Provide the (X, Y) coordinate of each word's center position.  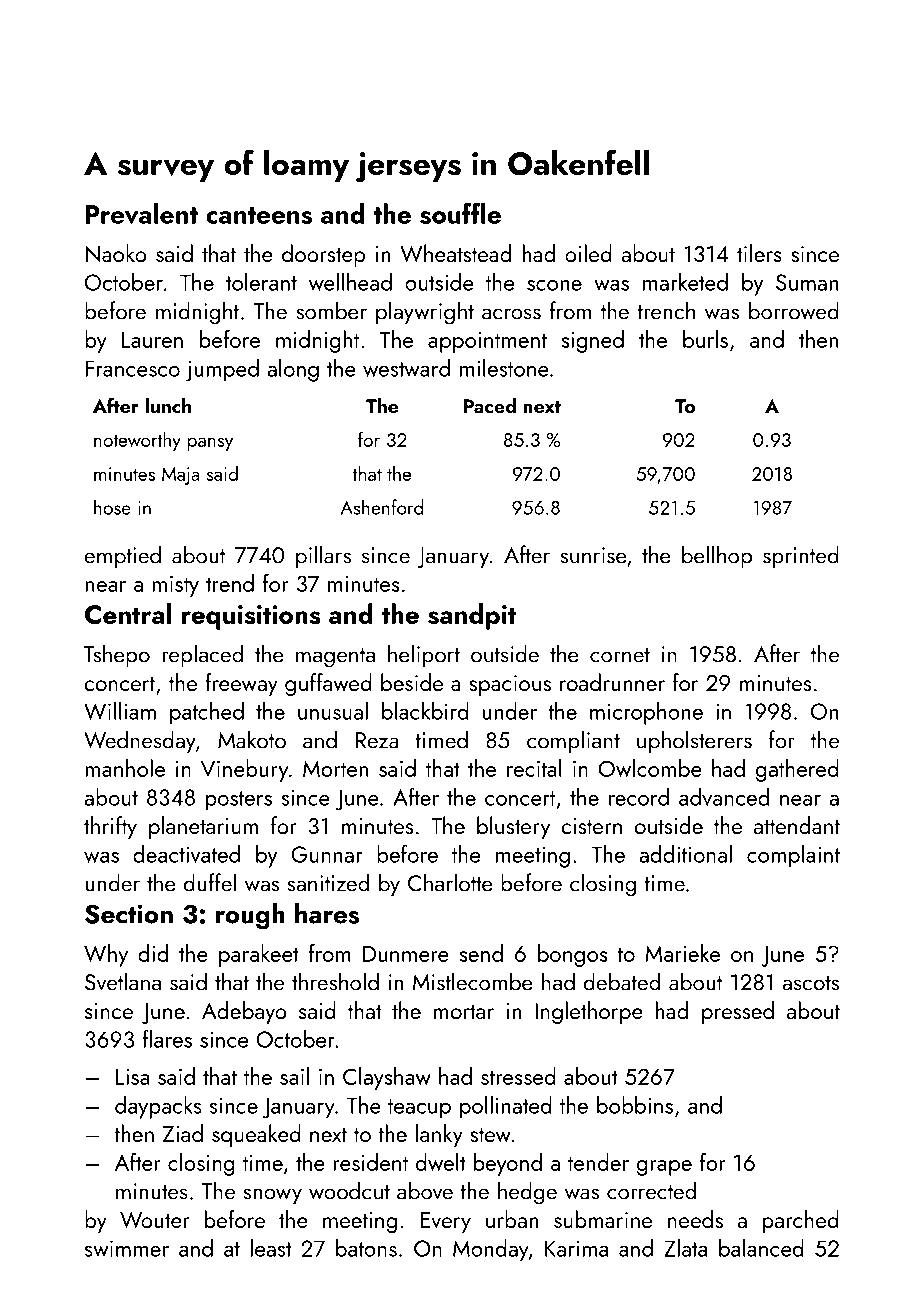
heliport (424, 655)
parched (801, 1221)
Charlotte (450, 882)
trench (666, 310)
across (511, 314)
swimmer (127, 1248)
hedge (527, 1193)
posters (239, 800)
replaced (202, 656)
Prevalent (142, 214)
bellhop (717, 557)
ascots (810, 983)
